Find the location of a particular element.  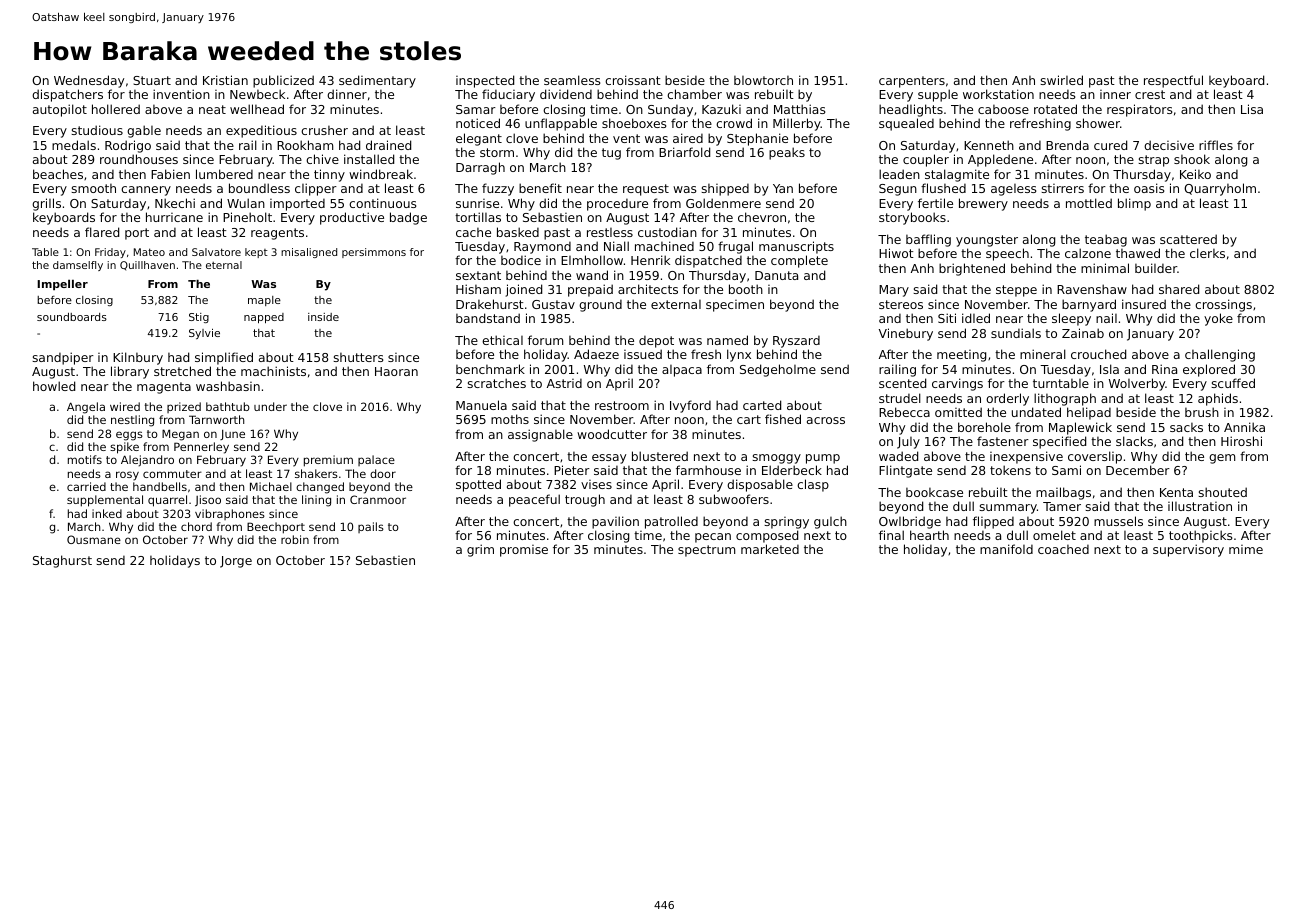

speech is located at coordinates (1007, 254).
